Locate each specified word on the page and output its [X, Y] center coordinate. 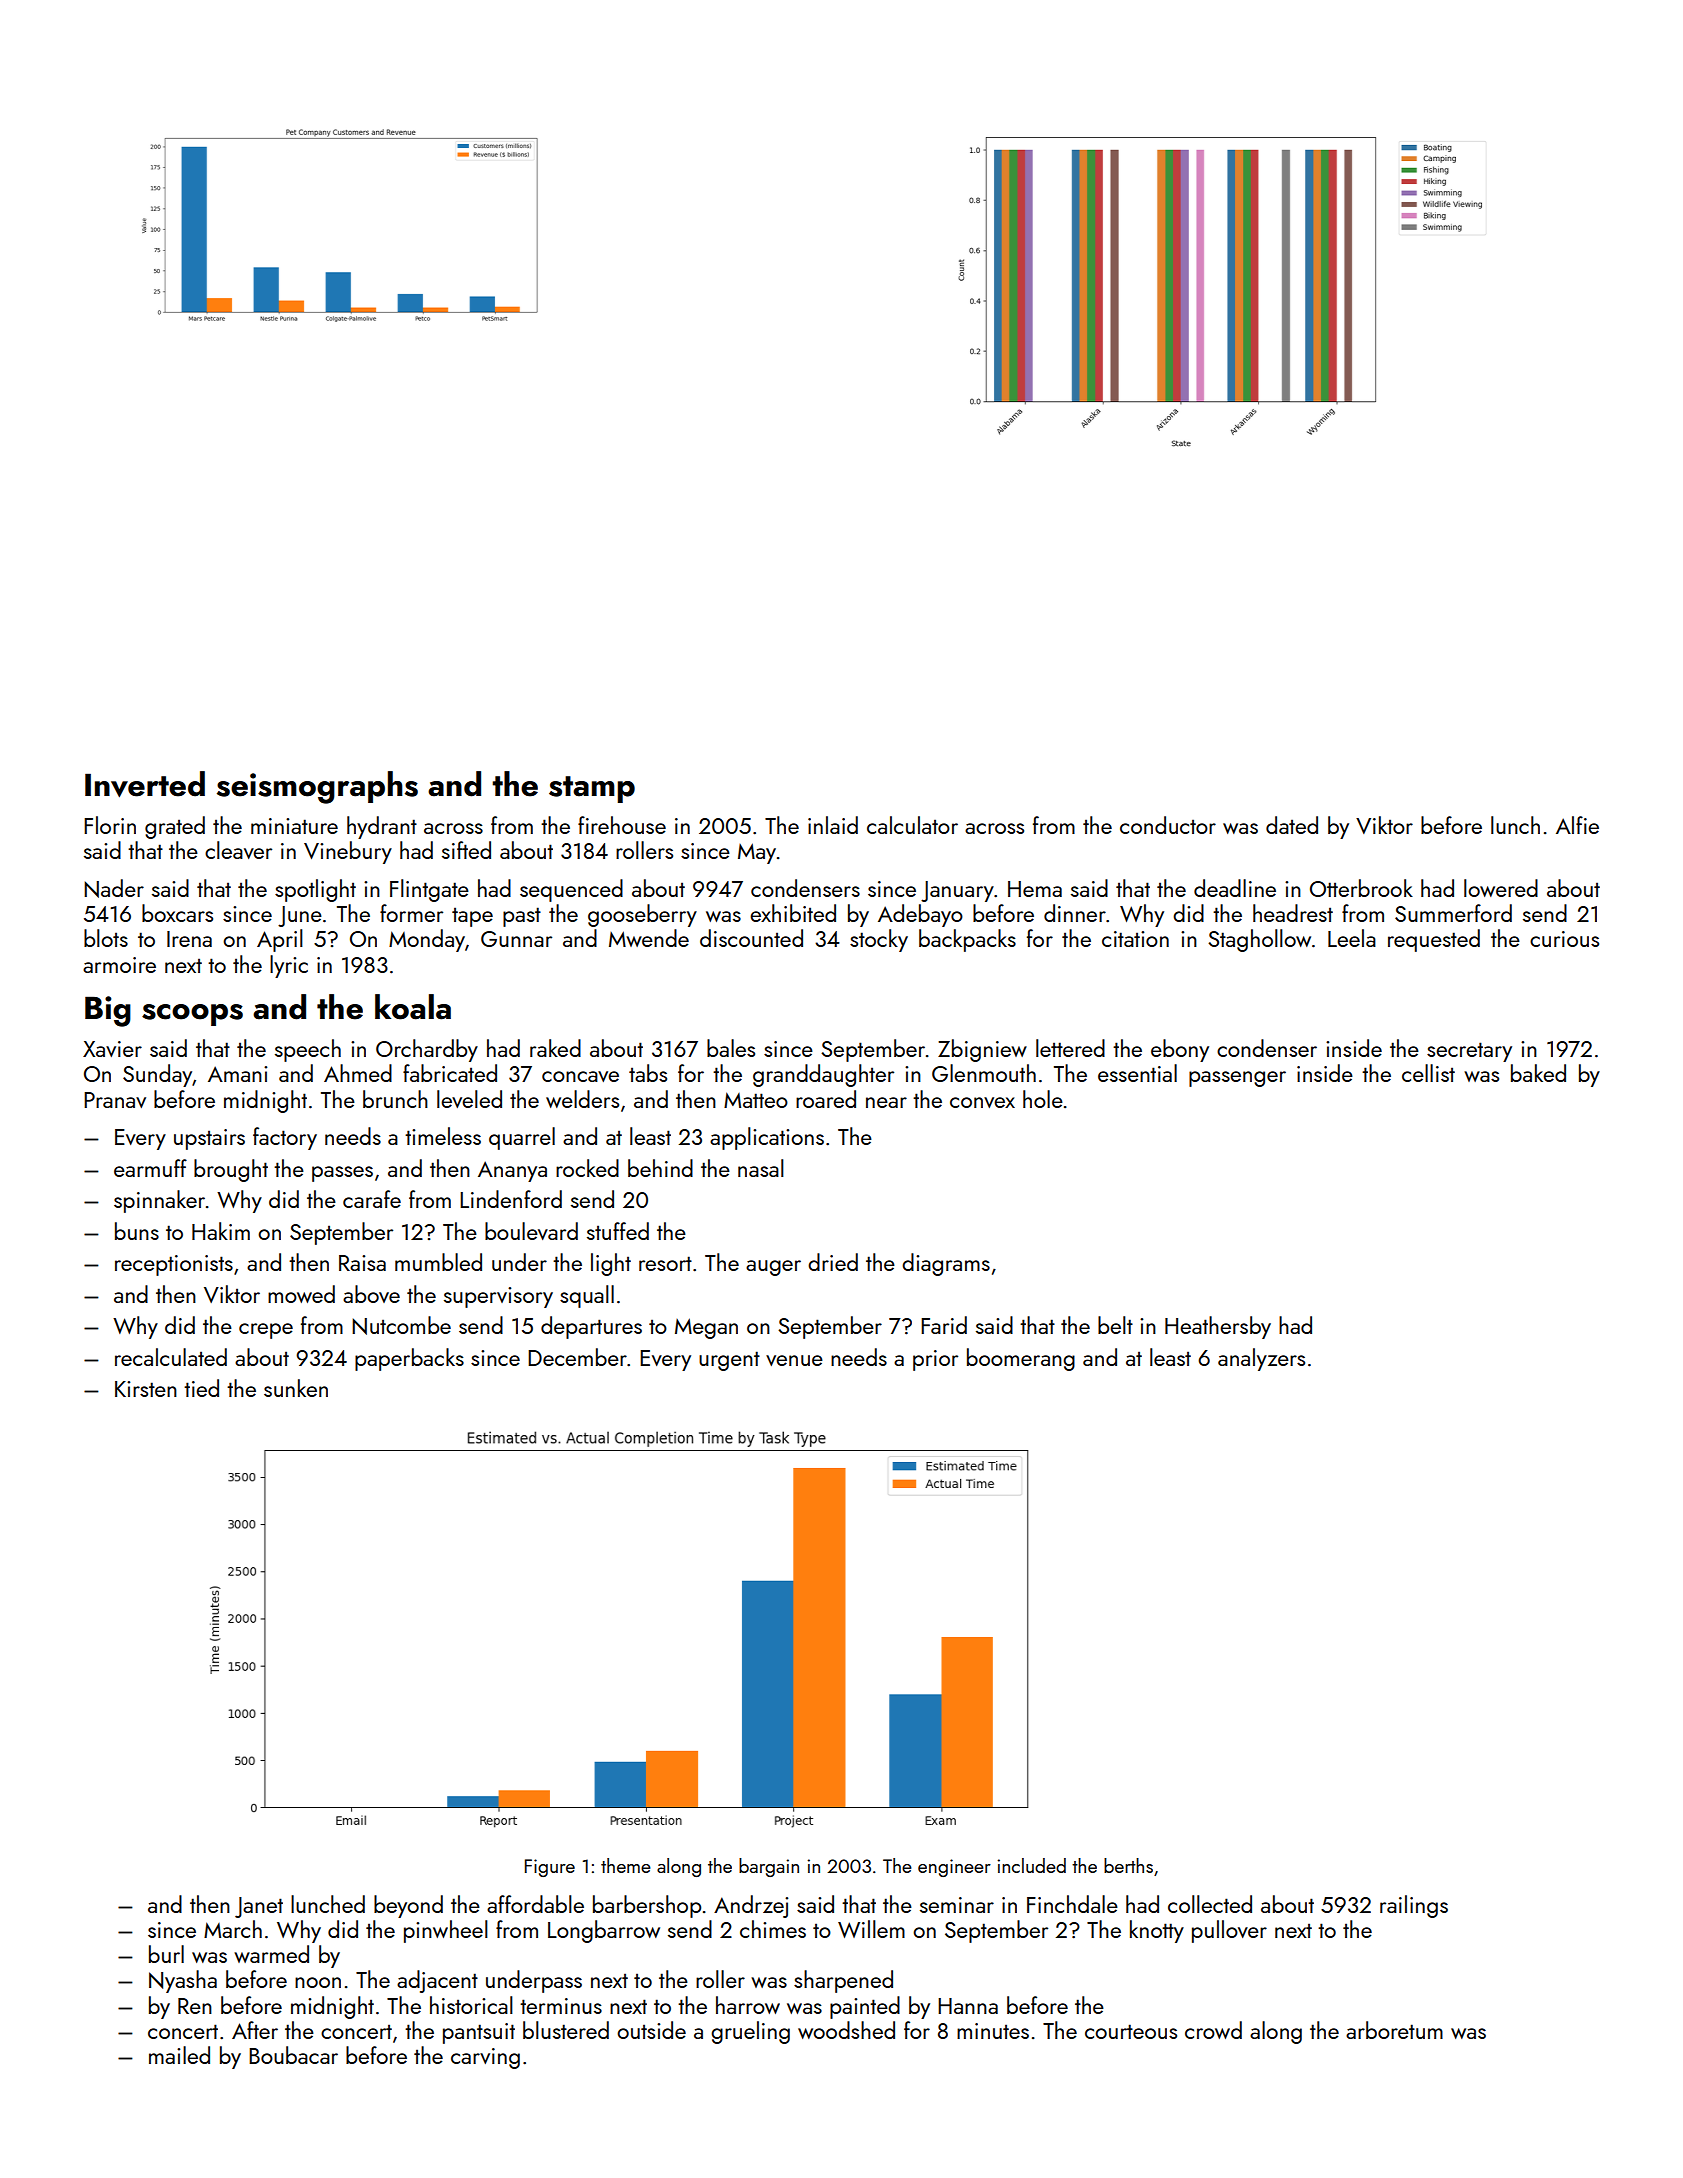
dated [1292, 825]
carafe [372, 1199]
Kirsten [146, 1389]
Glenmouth [984, 1073]
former [411, 913]
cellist [1428, 1073]
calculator [912, 825]
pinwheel [446, 1931]
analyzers [1261, 1359]
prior [935, 1360]
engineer [954, 1868]
